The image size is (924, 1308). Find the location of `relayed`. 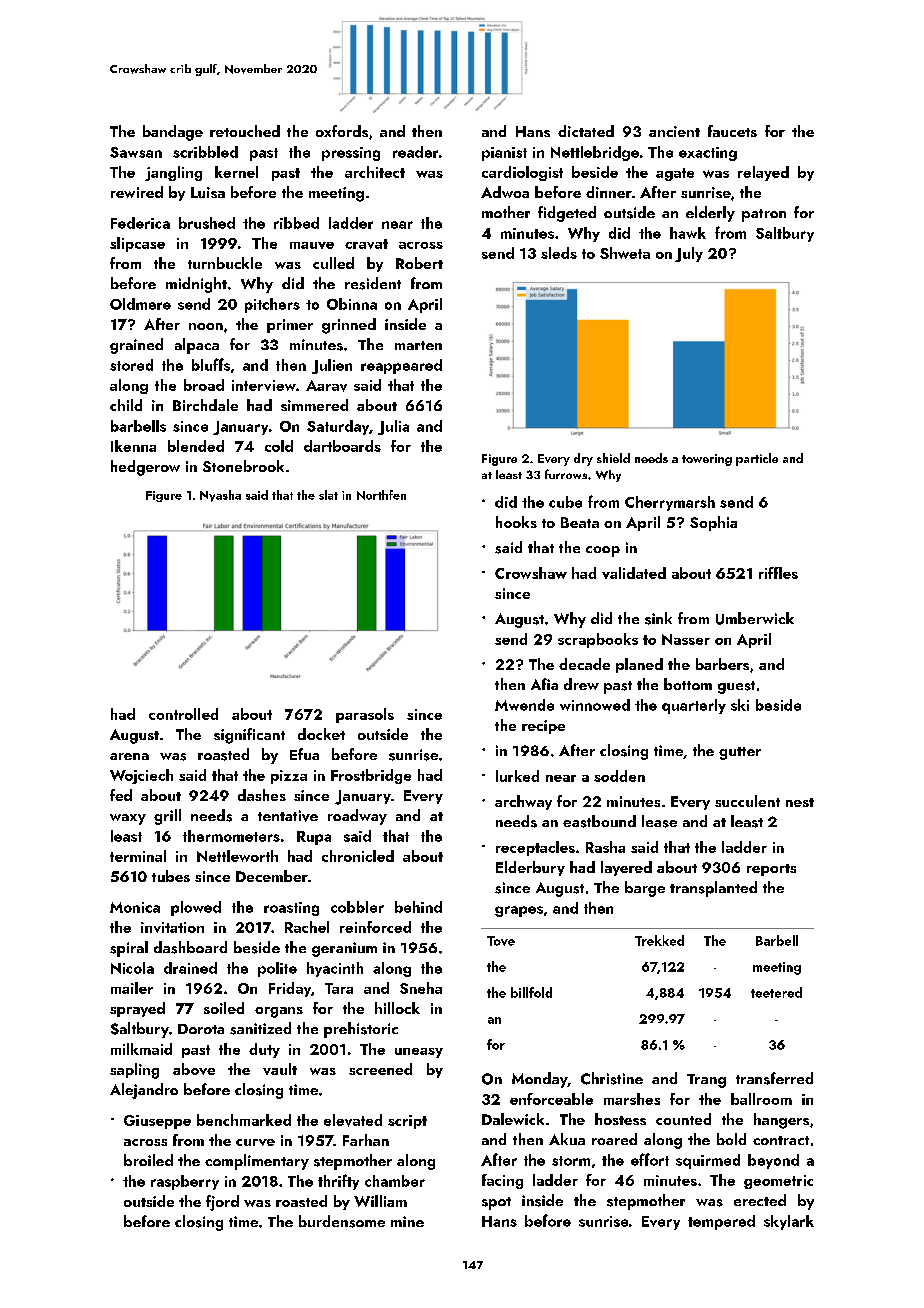

relayed is located at coordinates (763, 173).
